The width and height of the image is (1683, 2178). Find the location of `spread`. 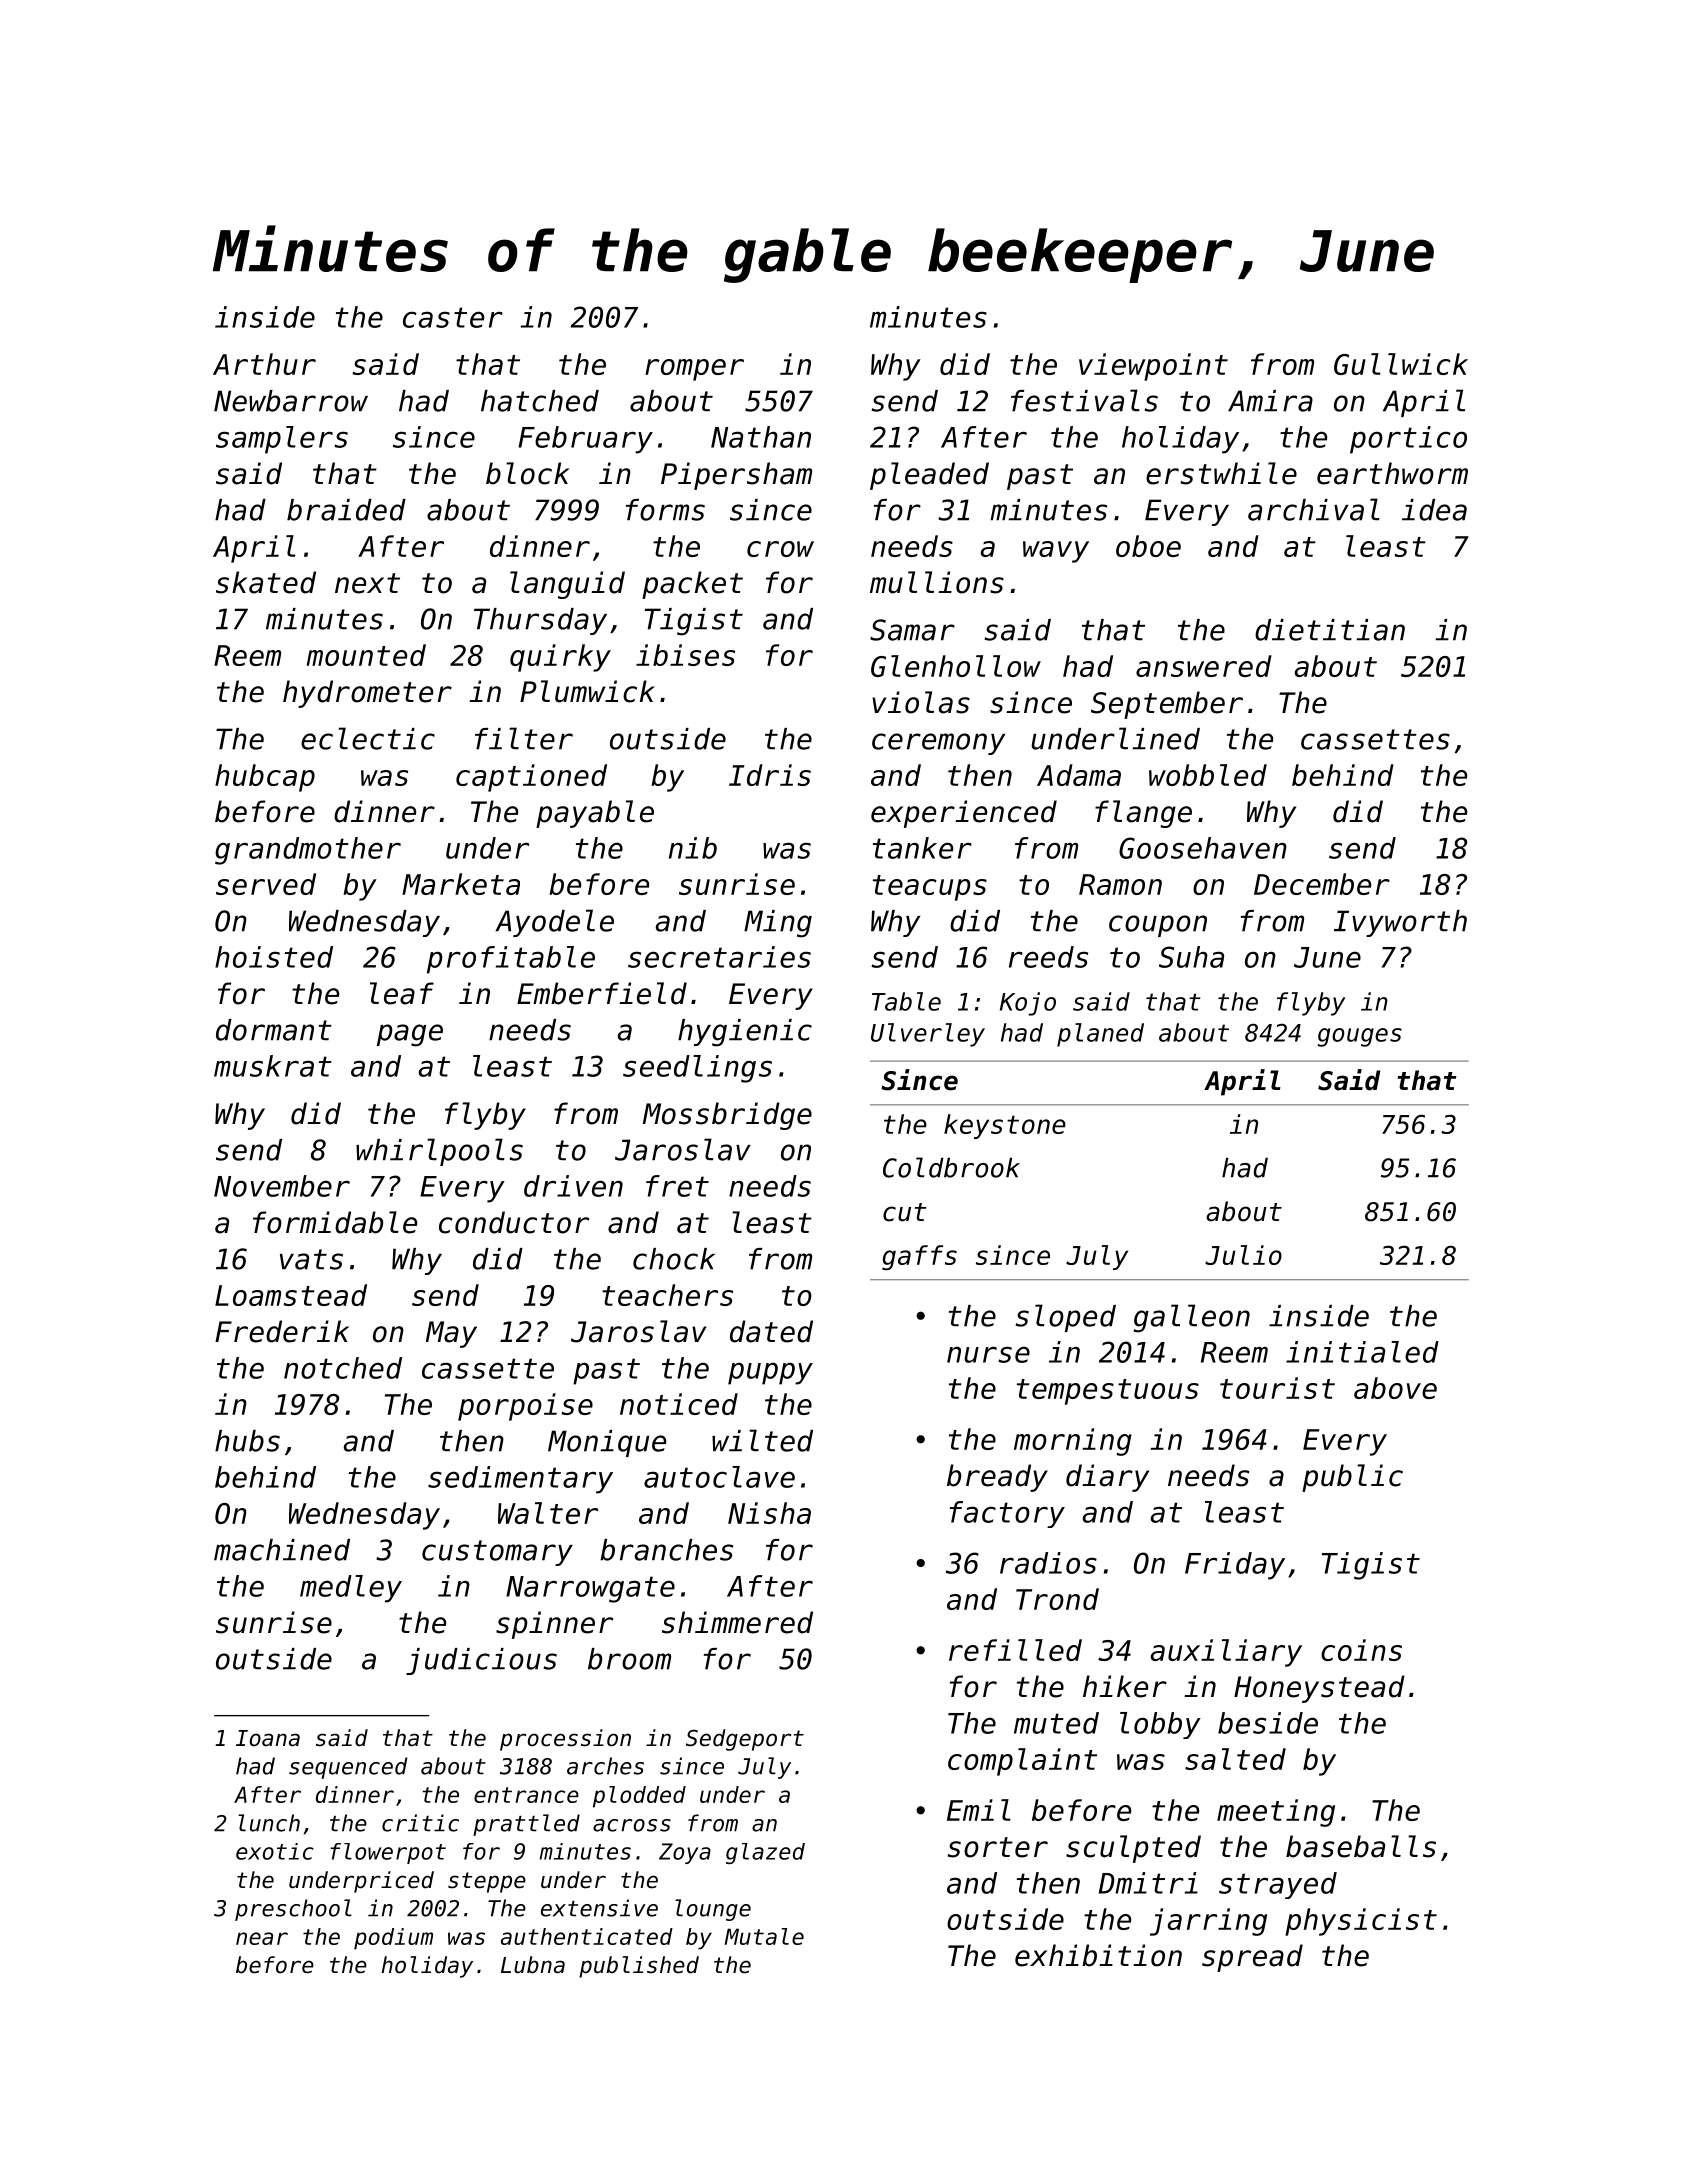

spread is located at coordinates (1252, 1958).
